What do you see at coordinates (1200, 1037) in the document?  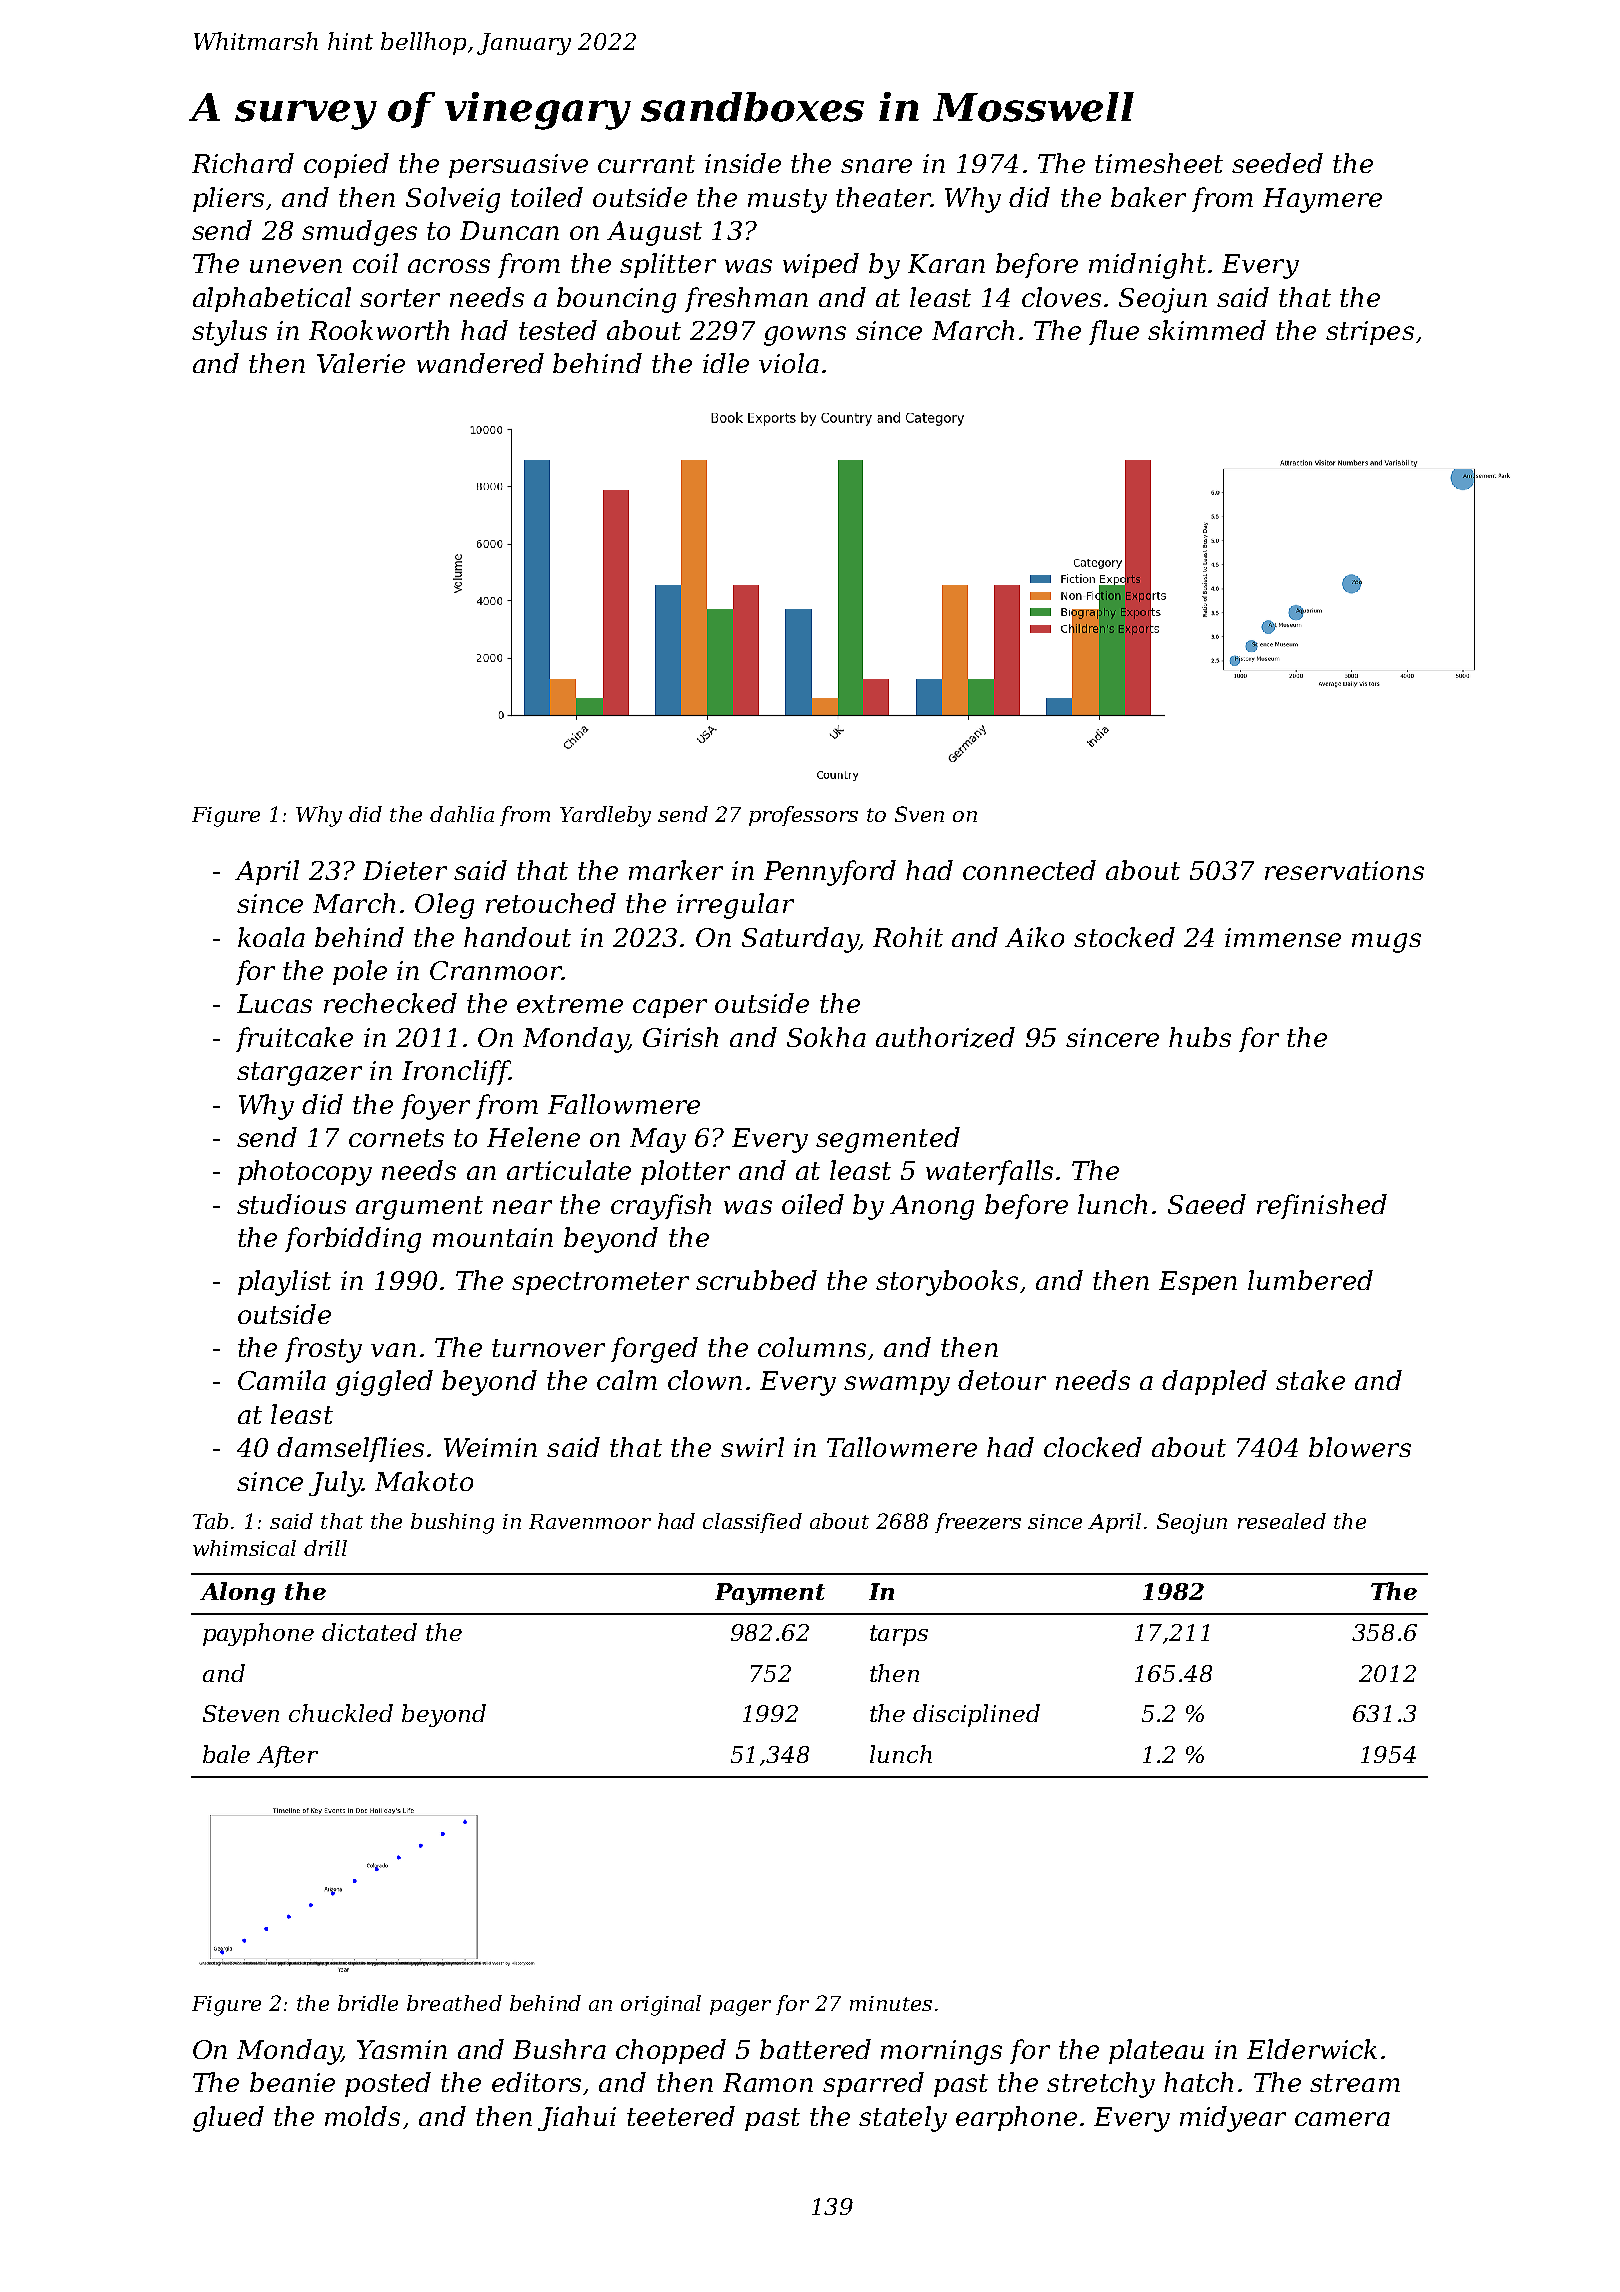 I see `hubs` at bounding box center [1200, 1037].
